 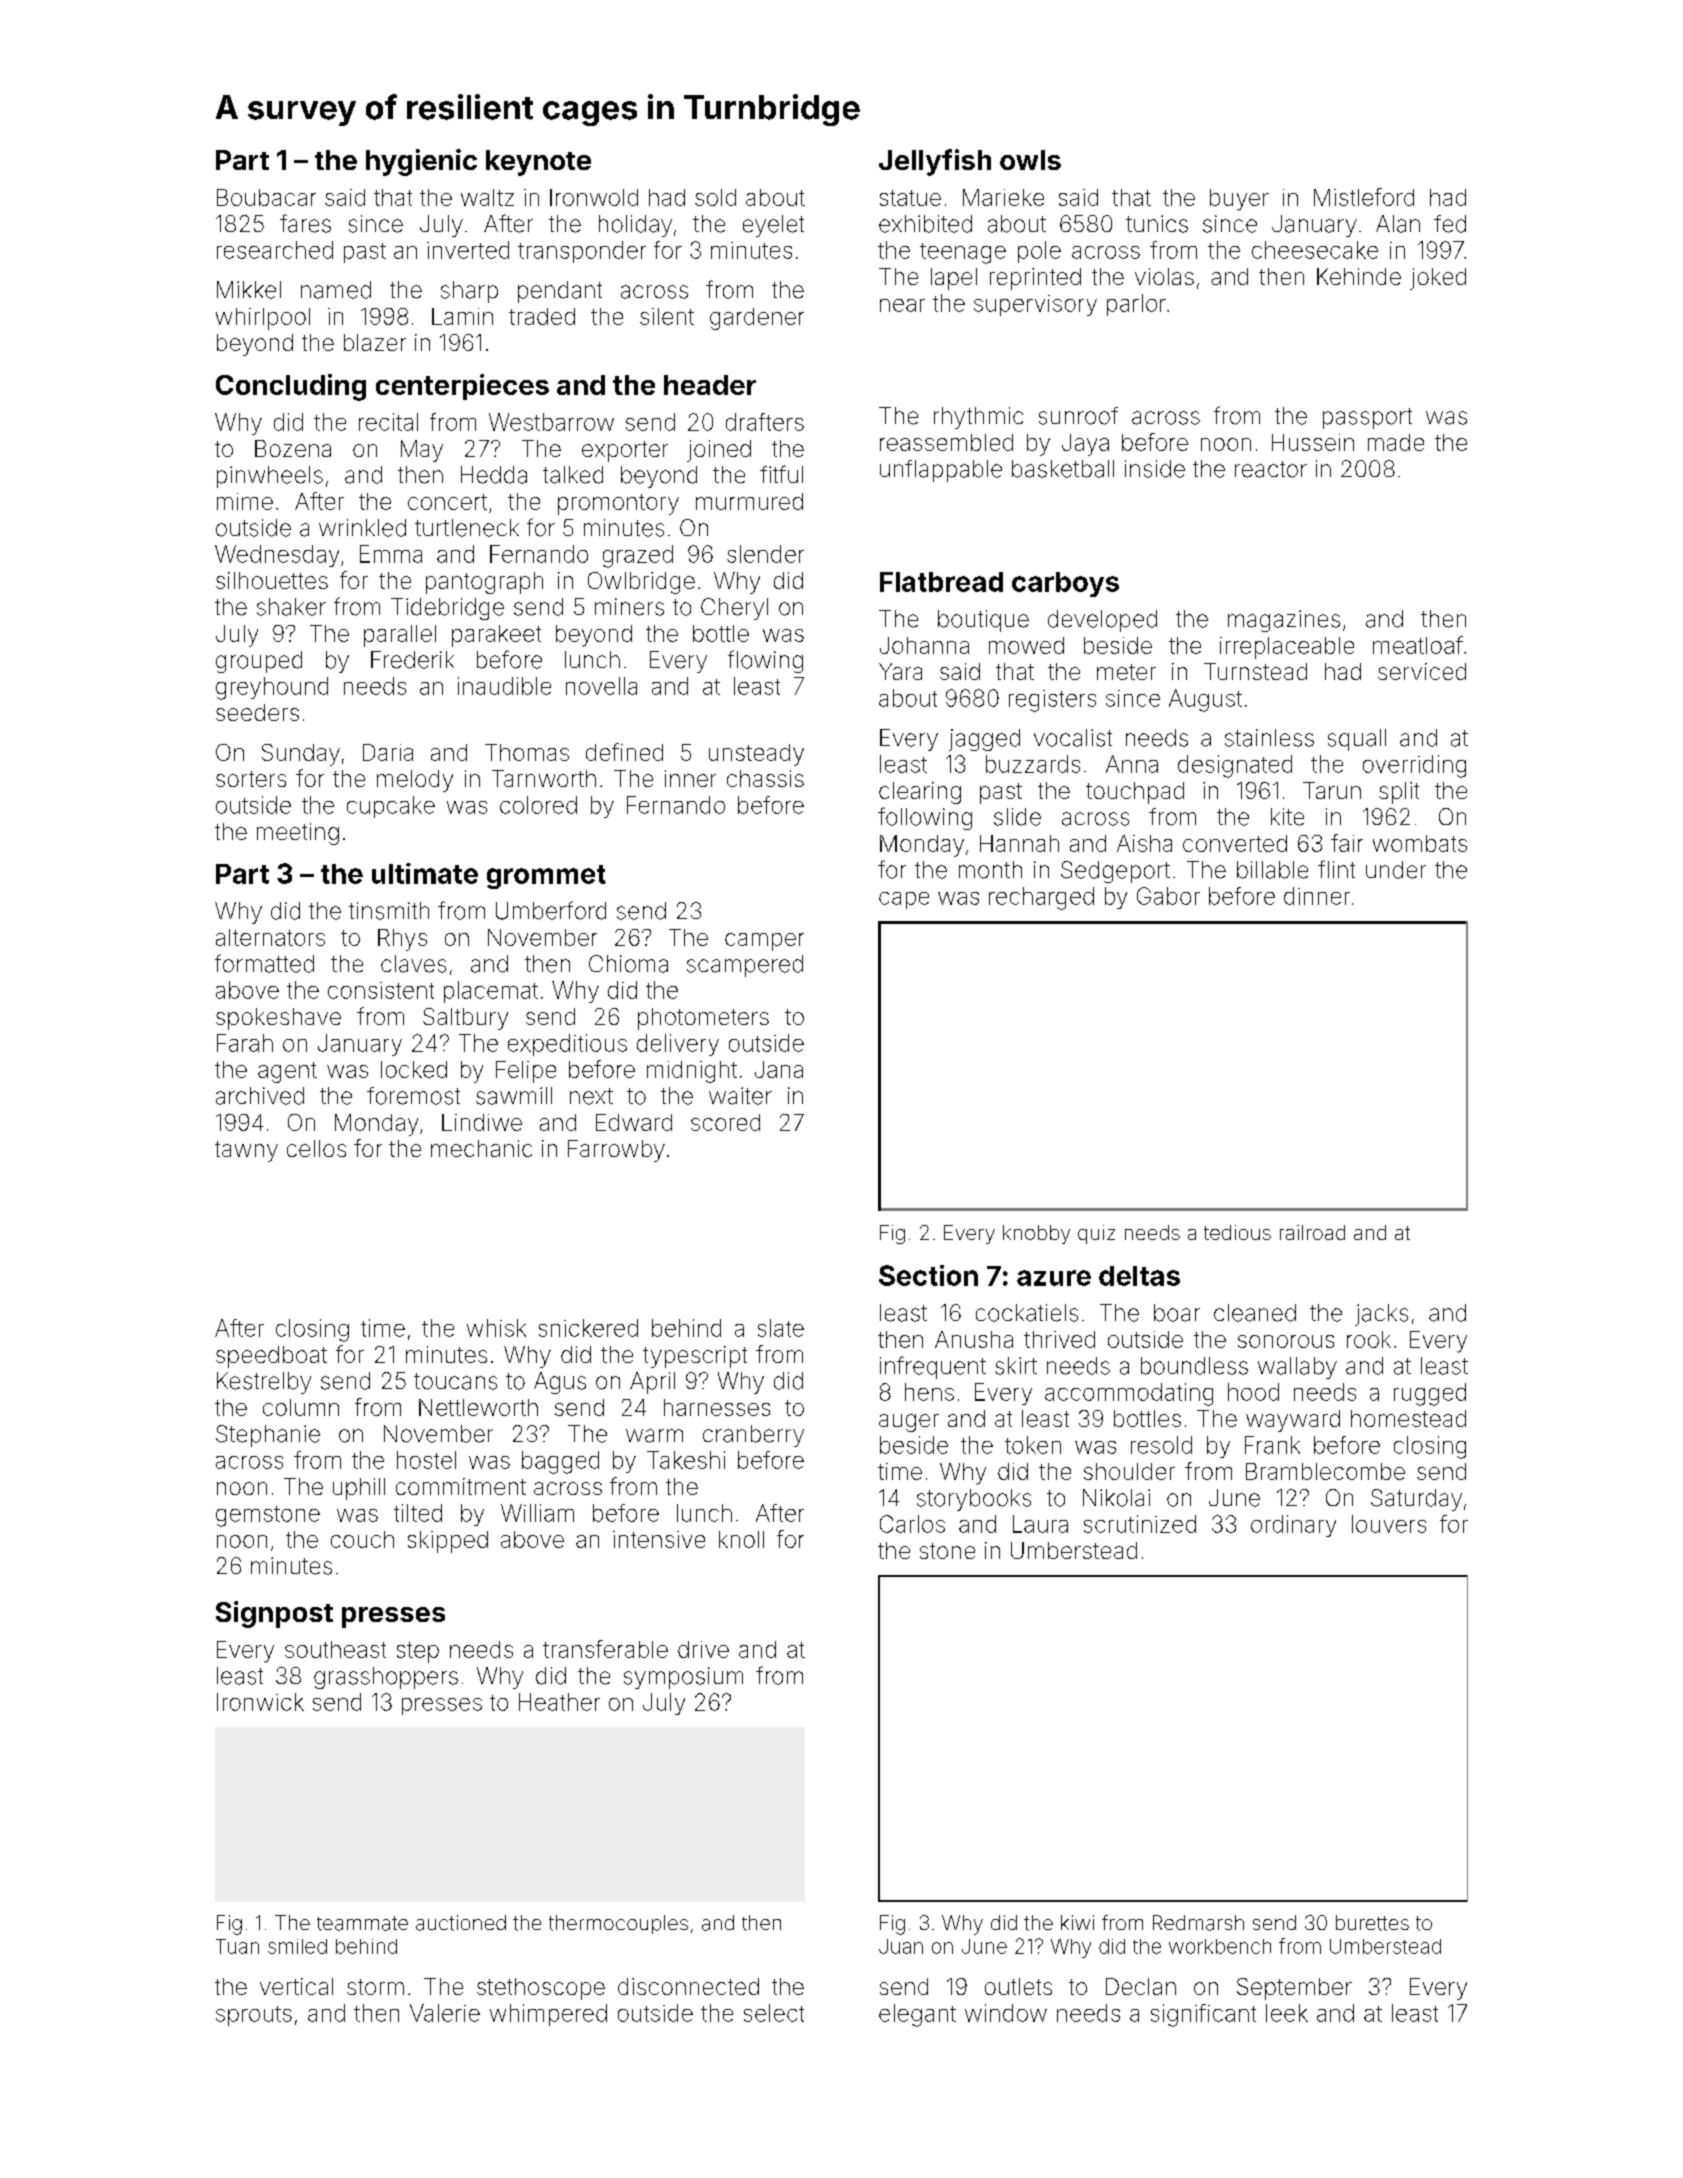 What do you see at coordinates (1364, 197) in the screenshot?
I see `Mistleford` at bounding box center [1364, 197].
